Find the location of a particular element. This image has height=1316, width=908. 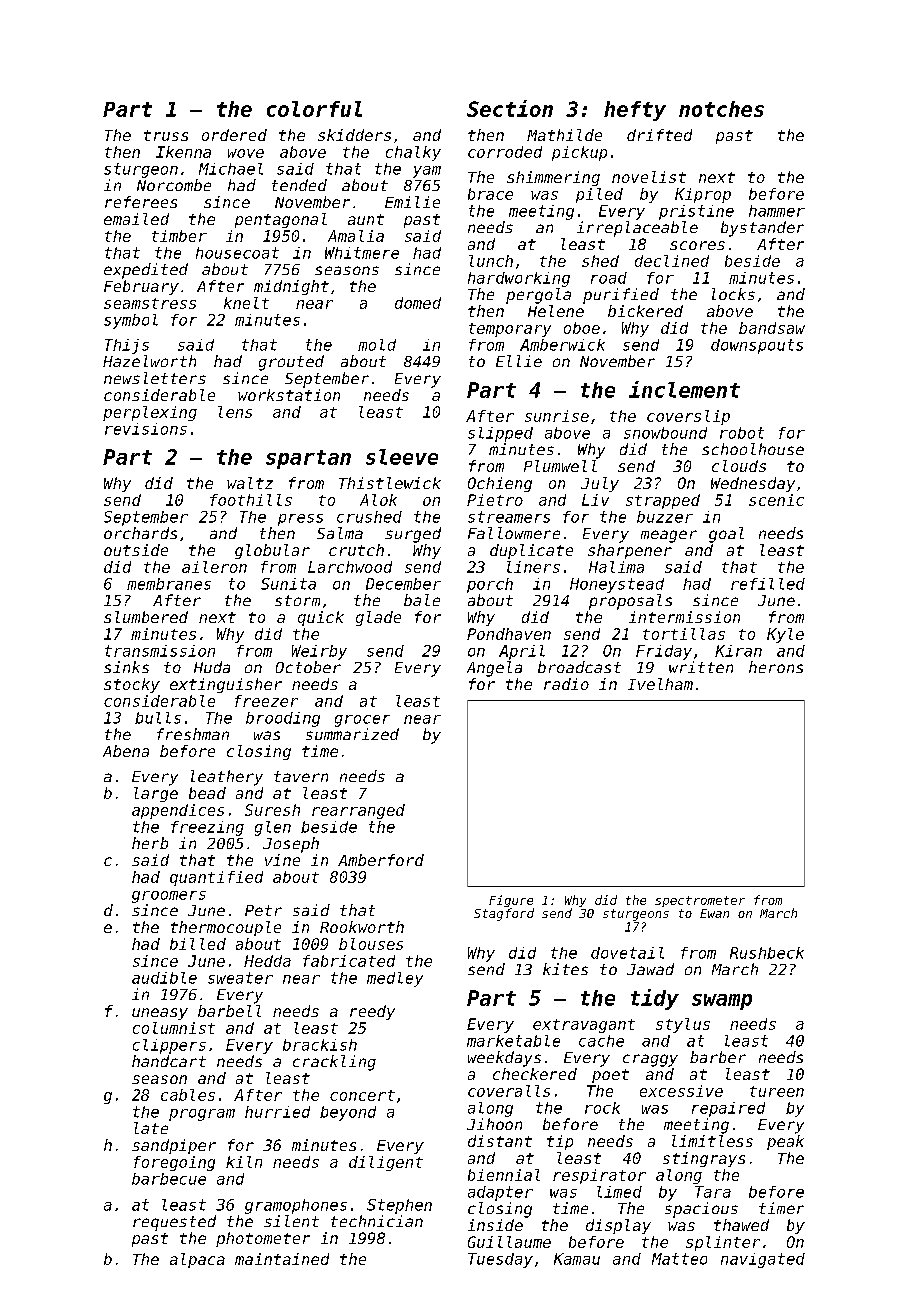

late is located at coordinates (151, 1128).
